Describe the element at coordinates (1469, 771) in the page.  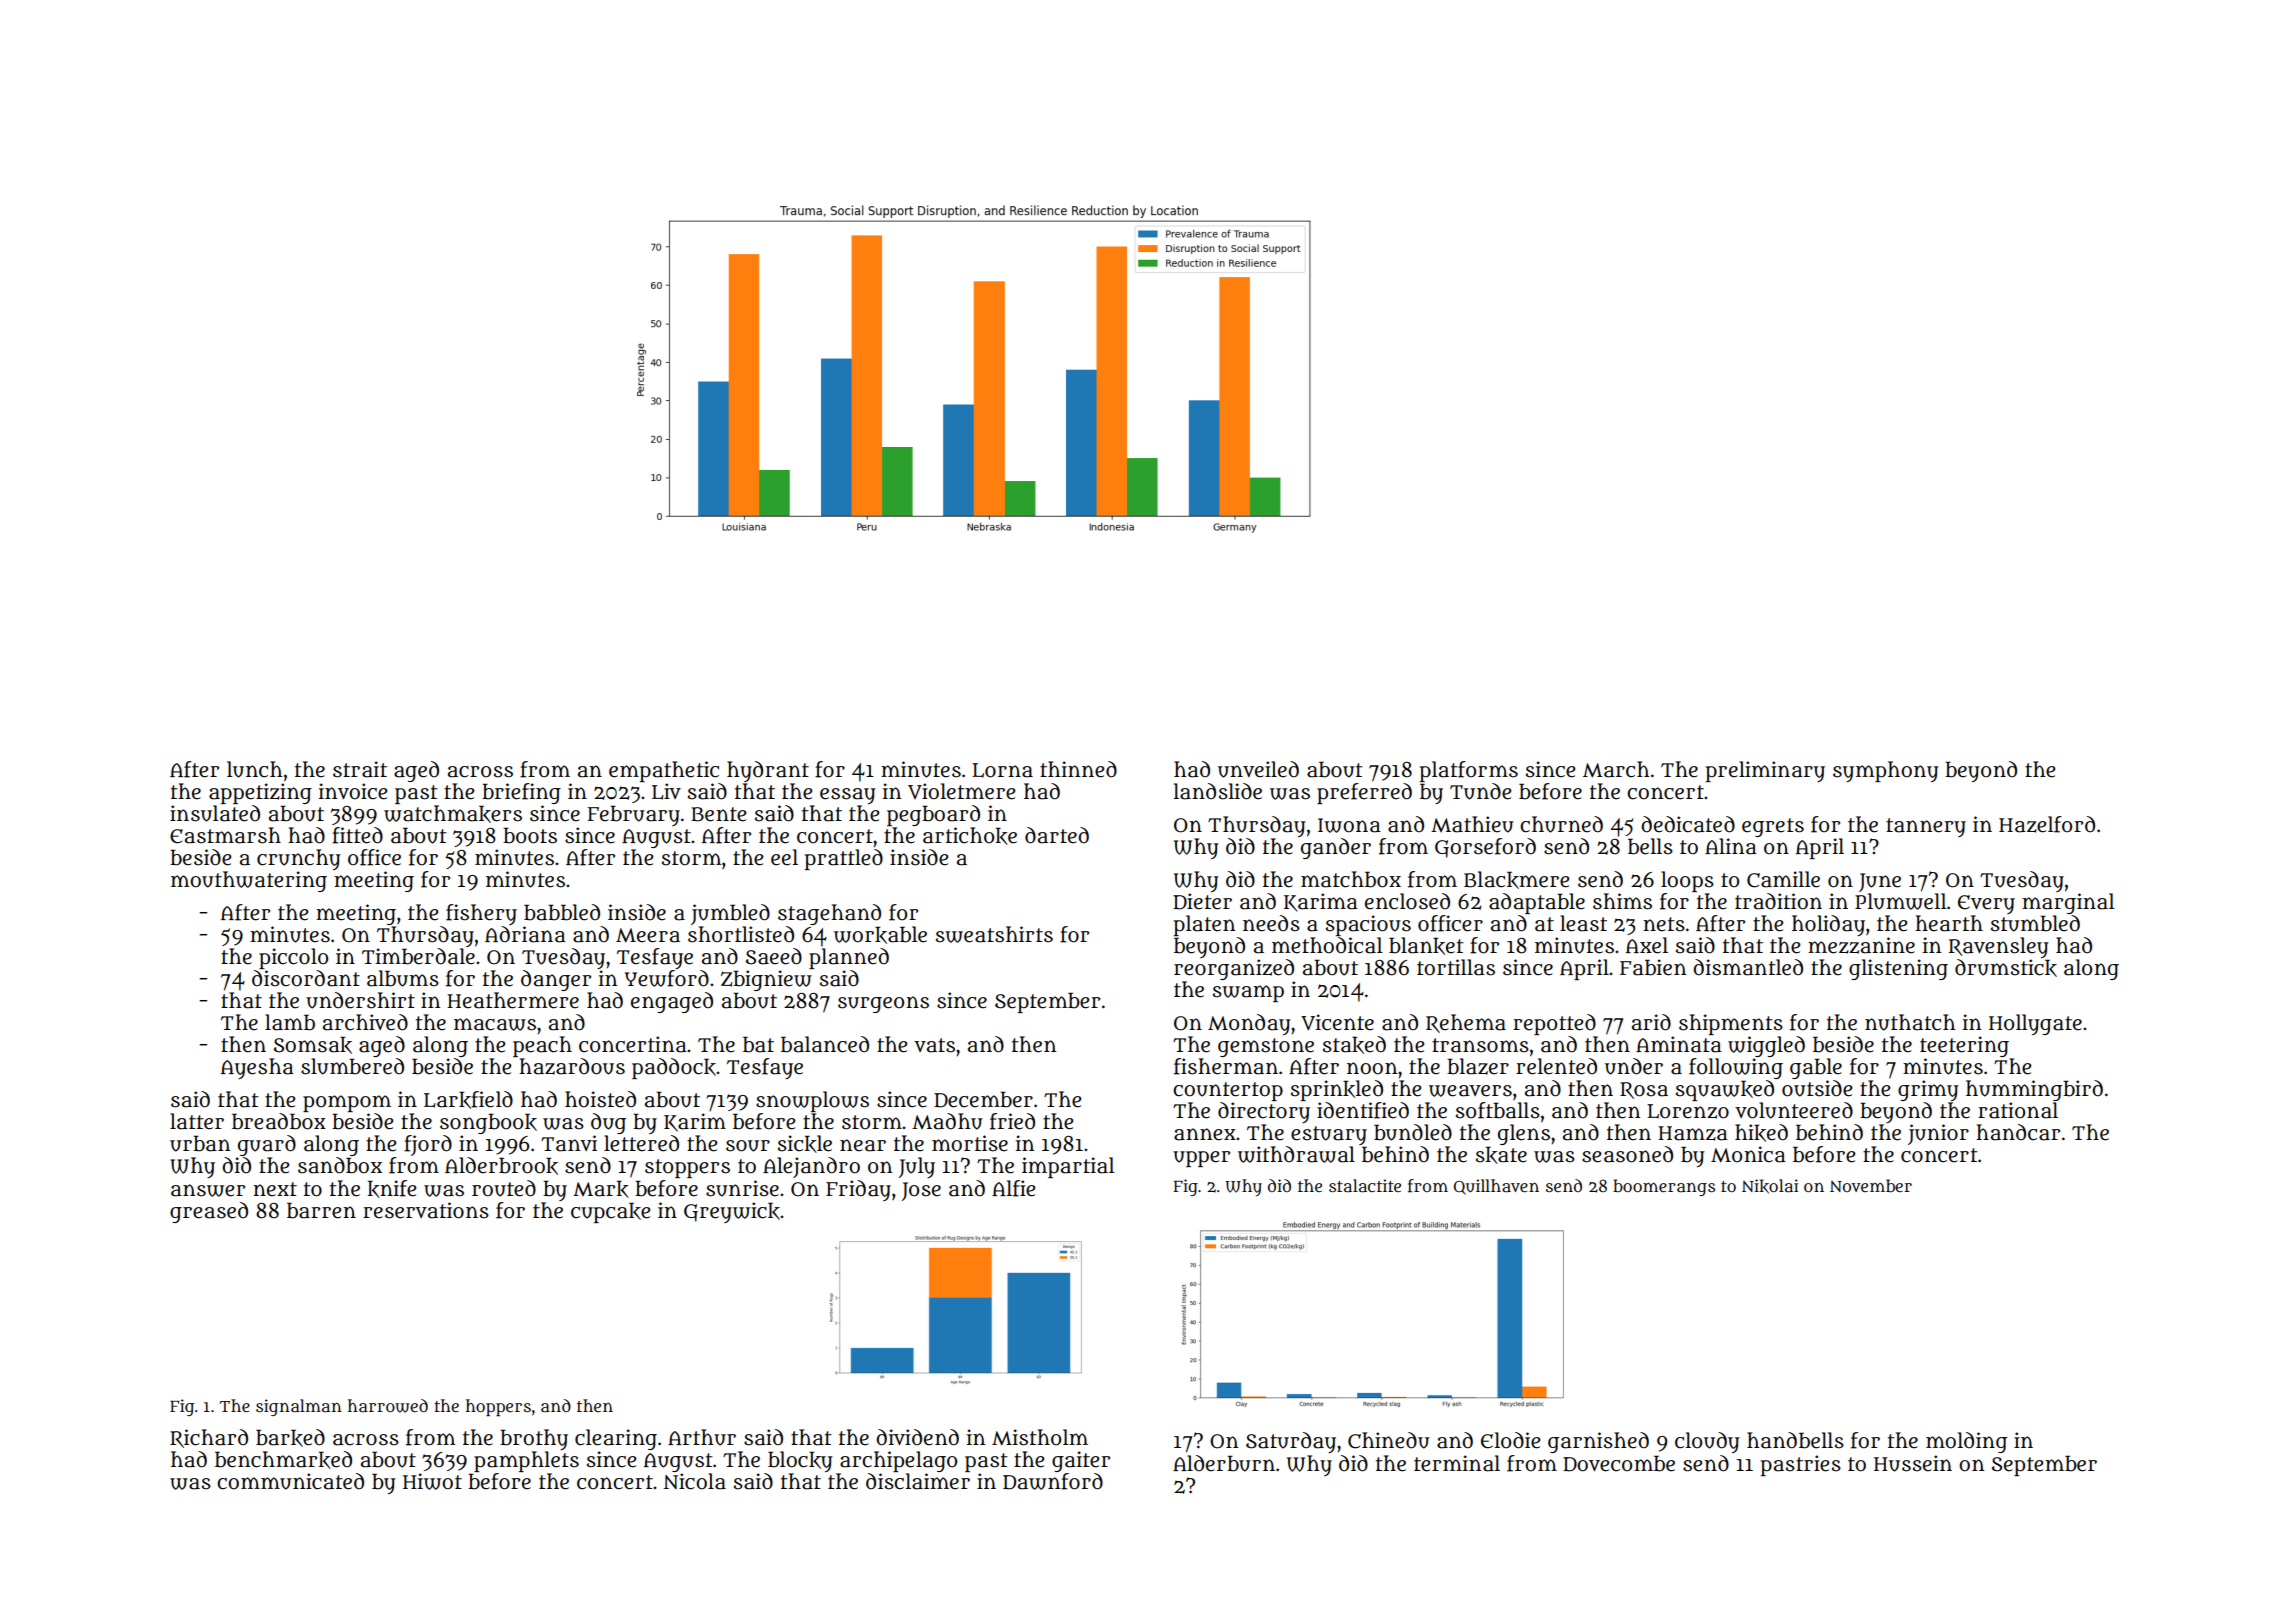
I see `platforms` at that location.
